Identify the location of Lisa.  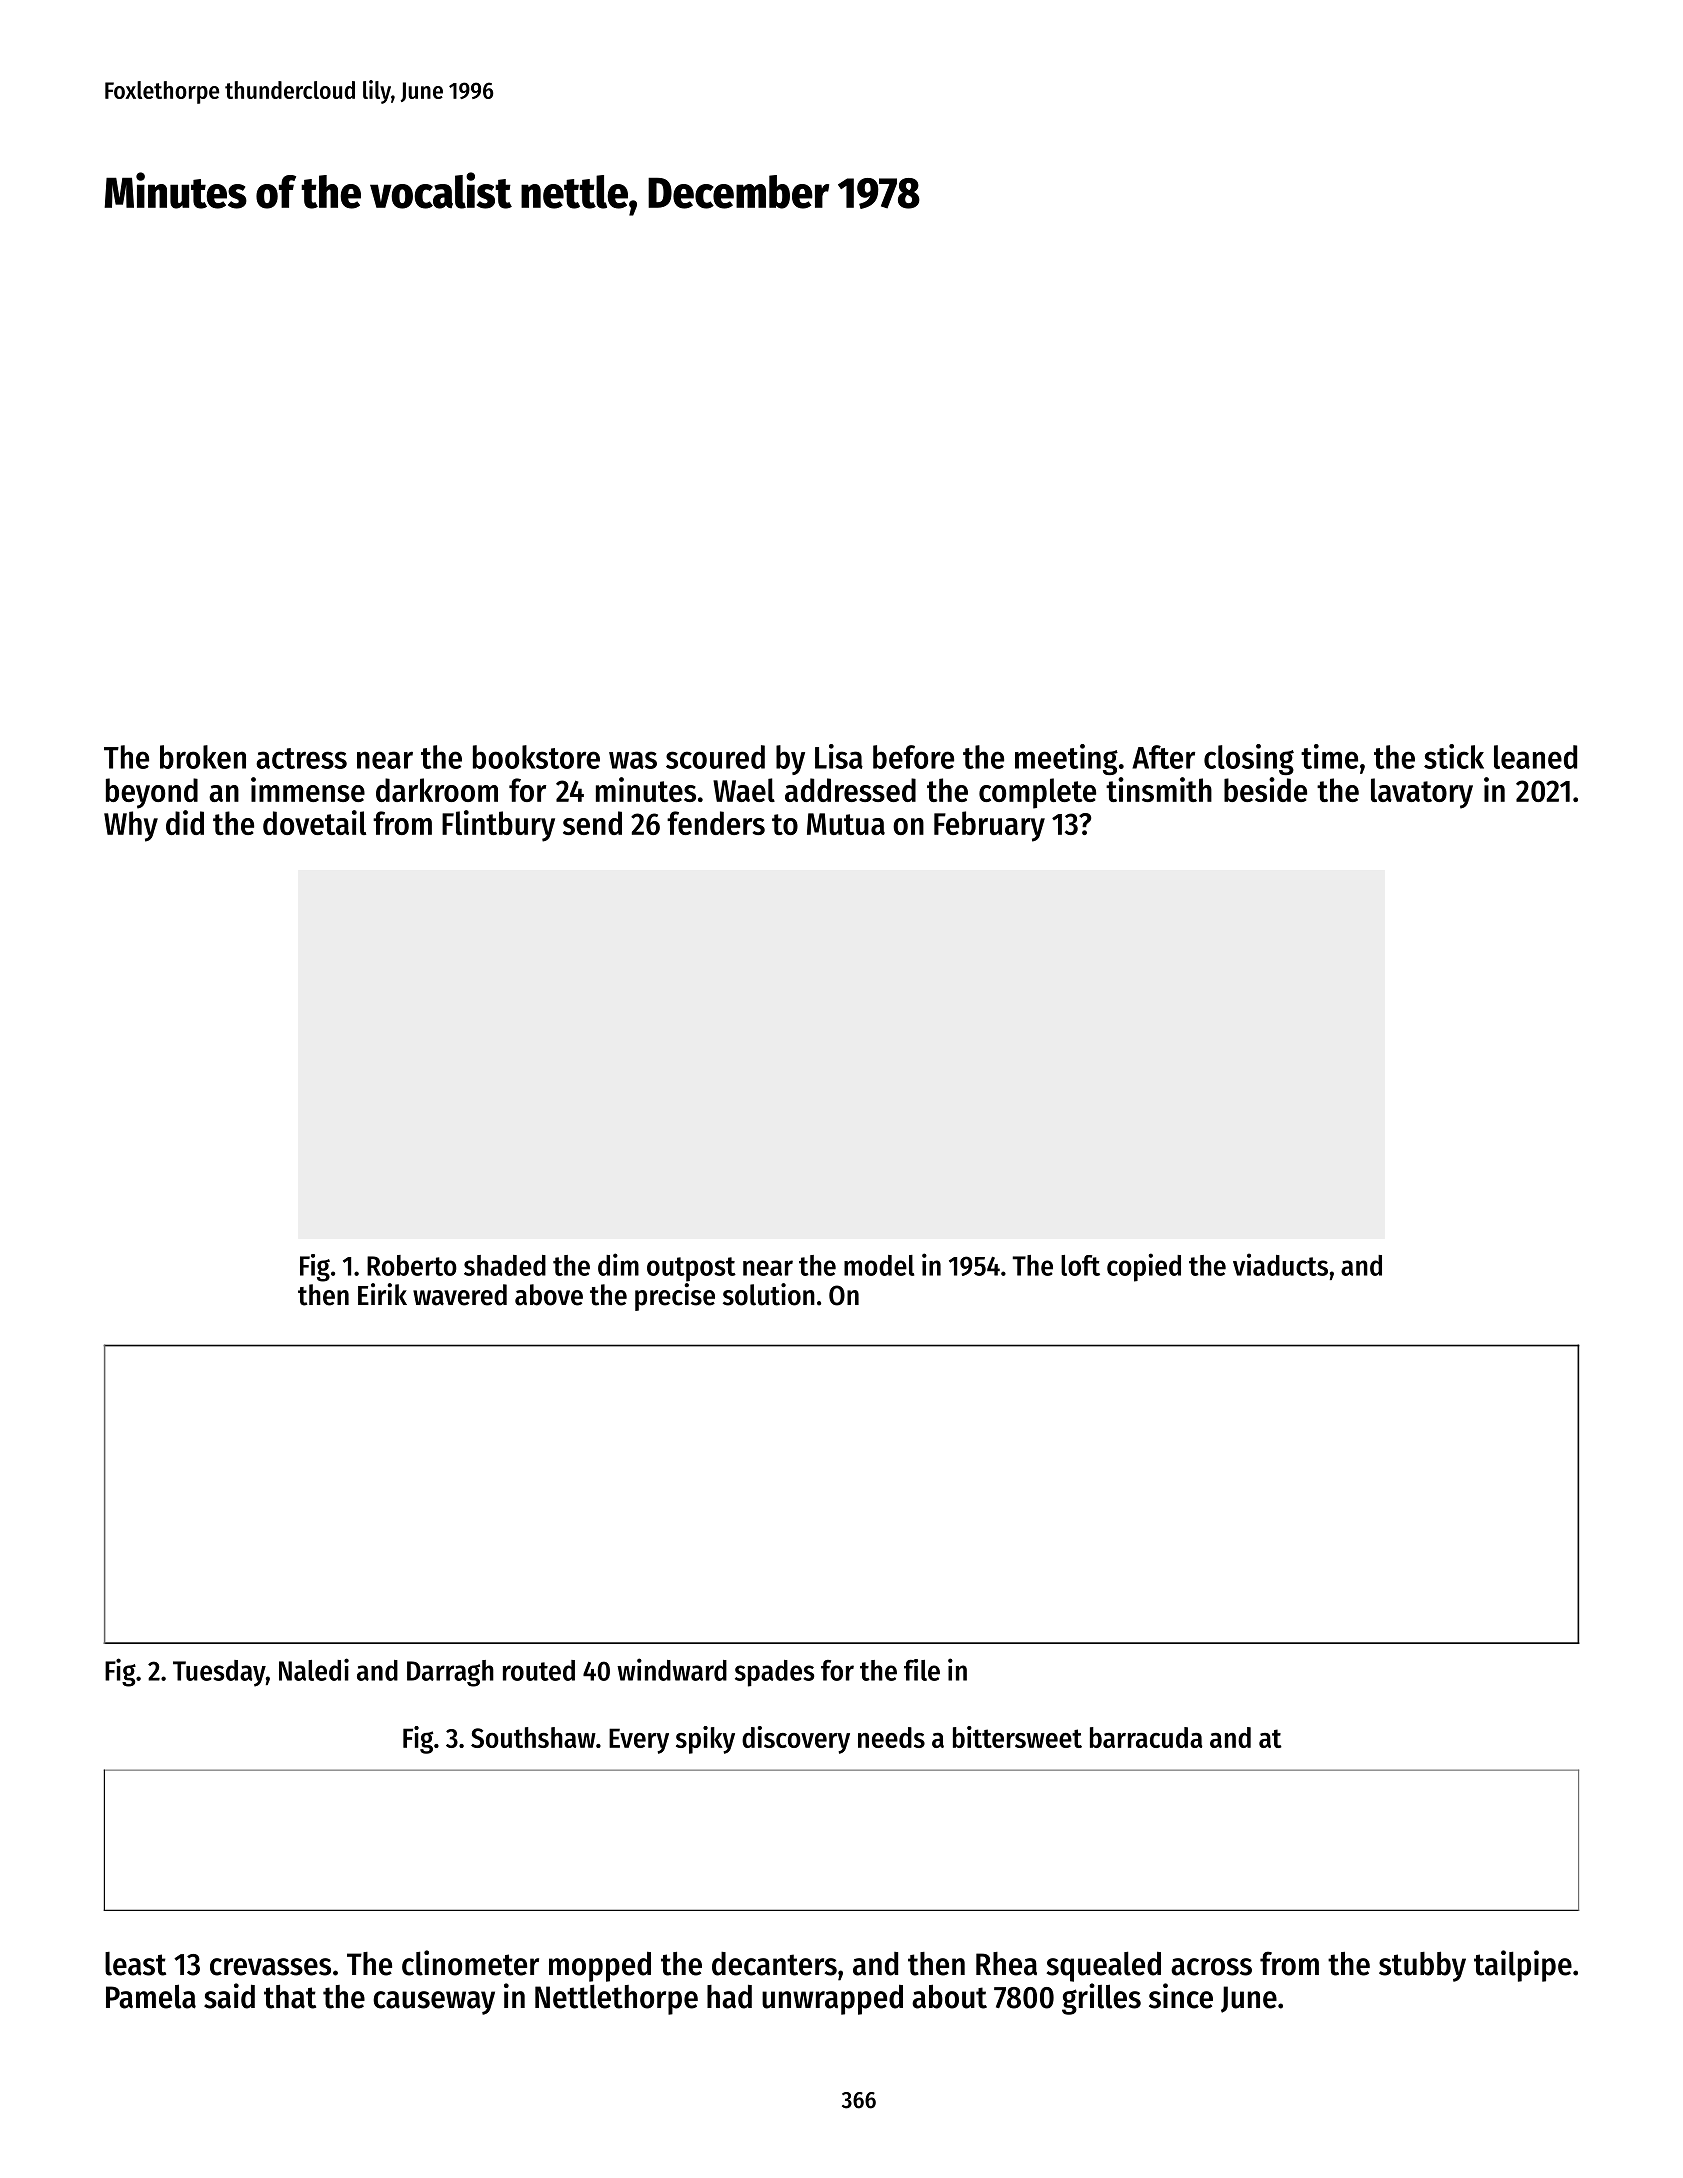
(839, 756).
